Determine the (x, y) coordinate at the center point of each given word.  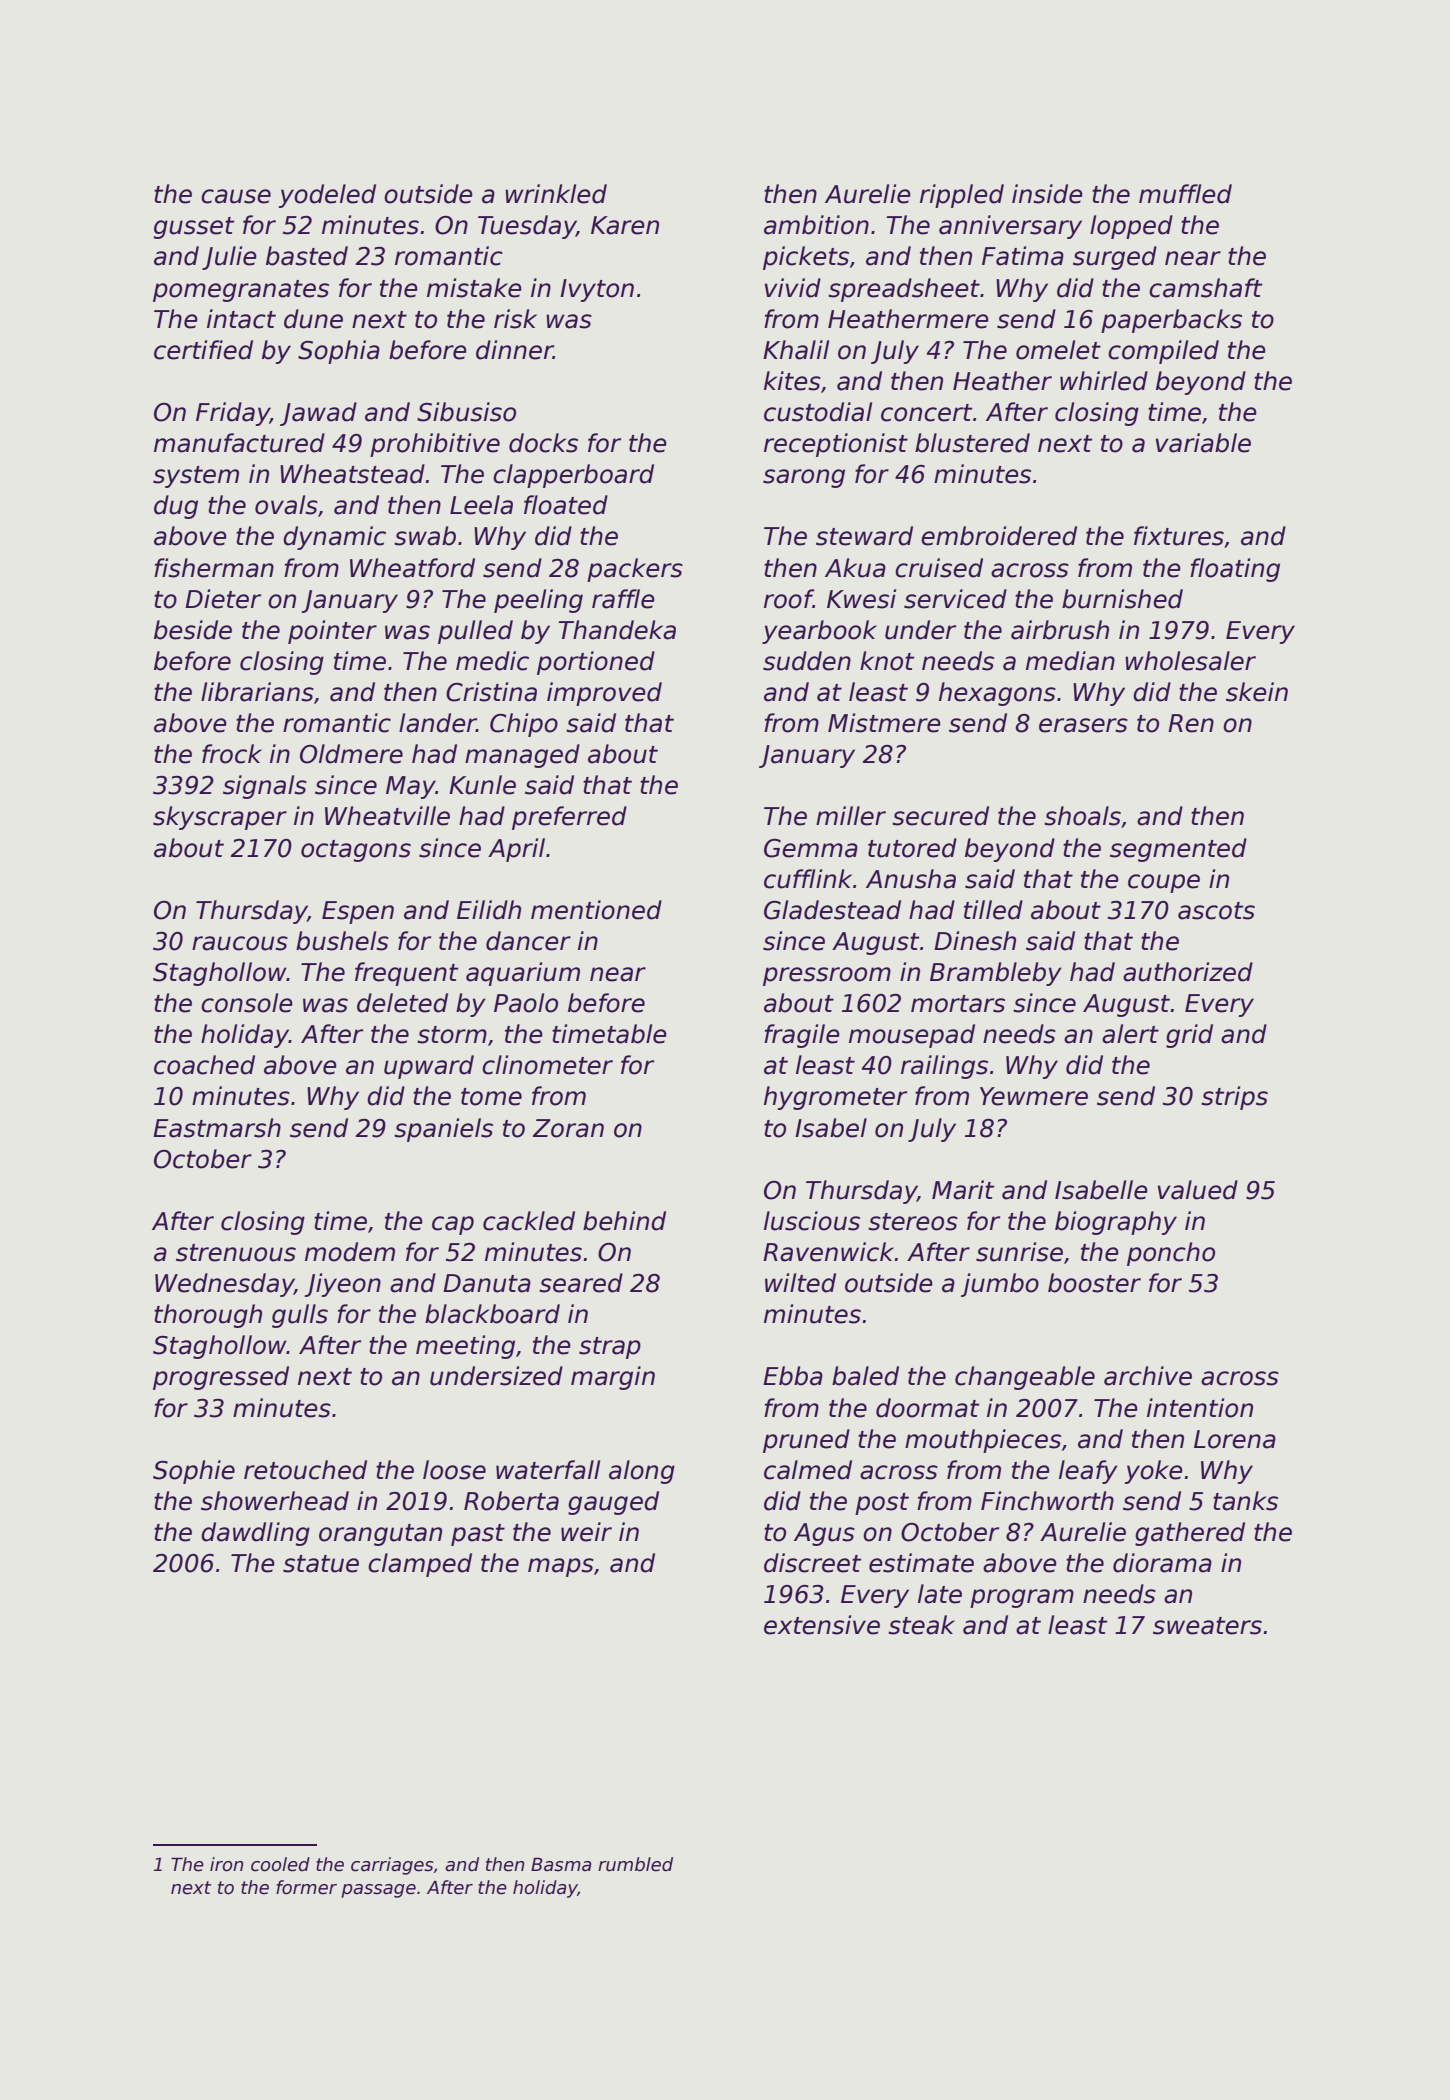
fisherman (214, 568)
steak (921, 1625)
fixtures (1179, 536)
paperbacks (1171, 321)
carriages (392, 1866)
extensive (822, 1625)
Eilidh (489, 910)
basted (307, 256)
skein (1257, 692)
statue (321, 1564)
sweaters (1207, 1626)
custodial (818, 412)
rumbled (635, 1864)
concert (926, 413)
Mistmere (884, 723)
